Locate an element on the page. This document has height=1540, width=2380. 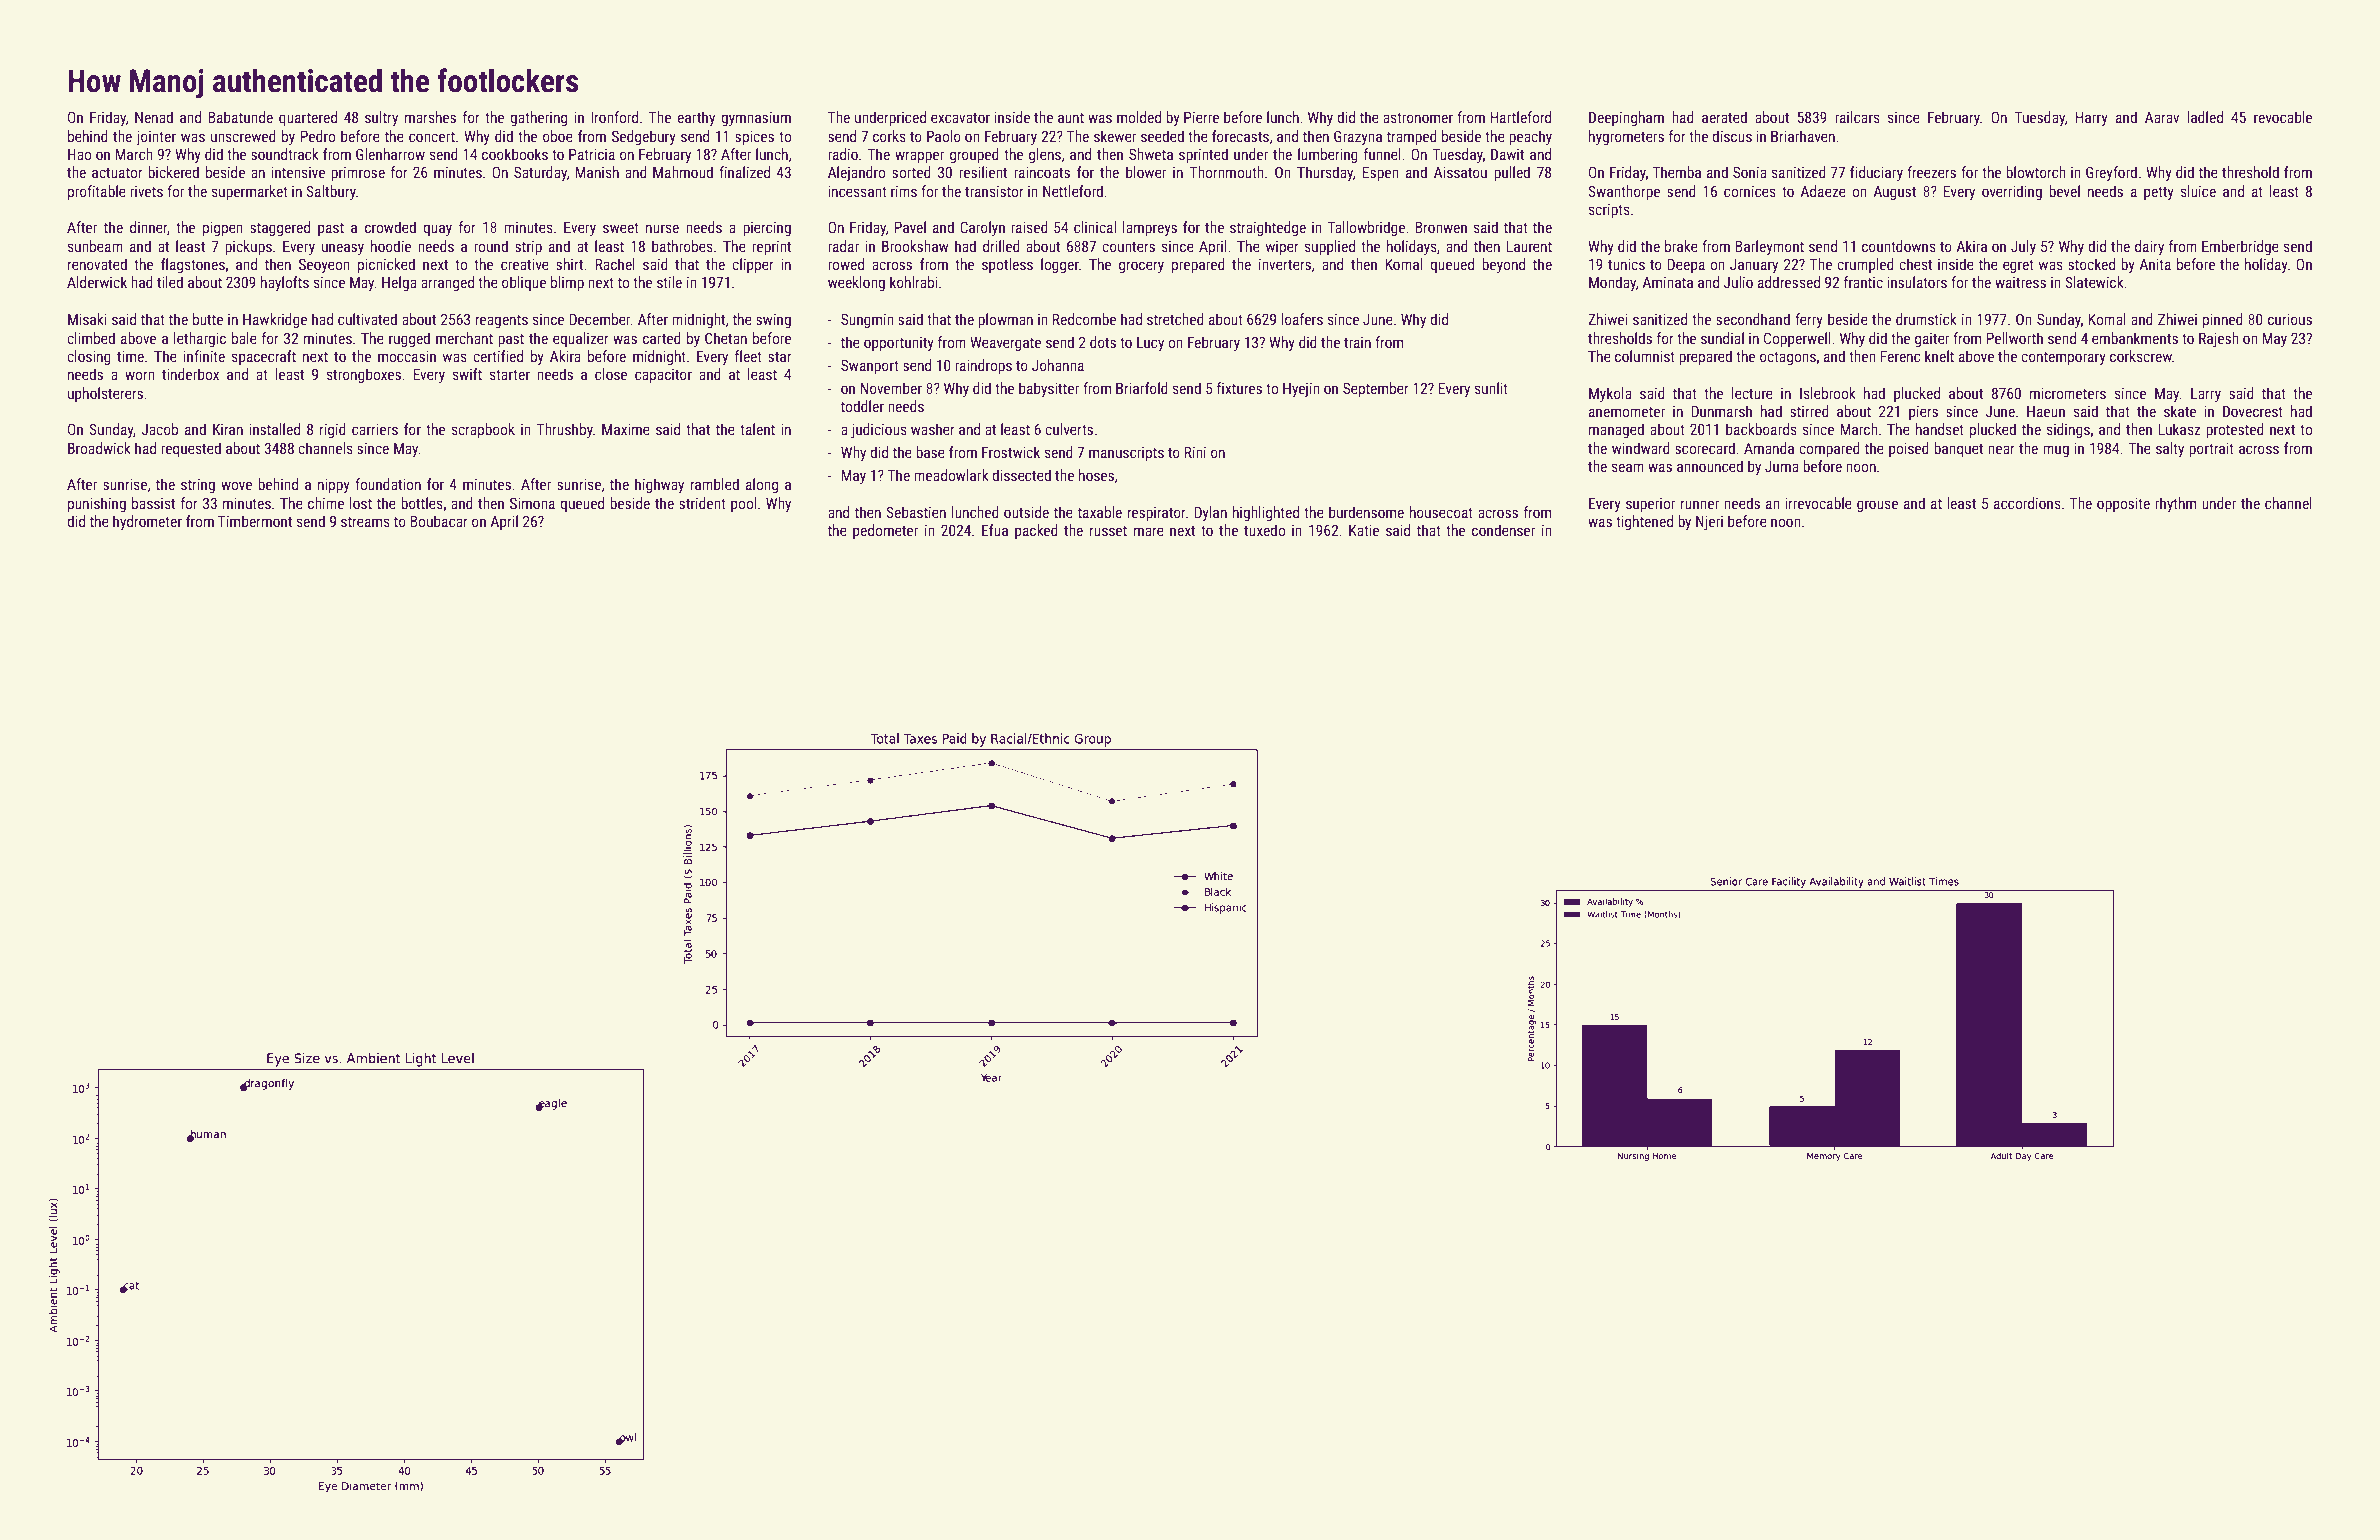
upholsterers is located at coordinates (105, 394).
